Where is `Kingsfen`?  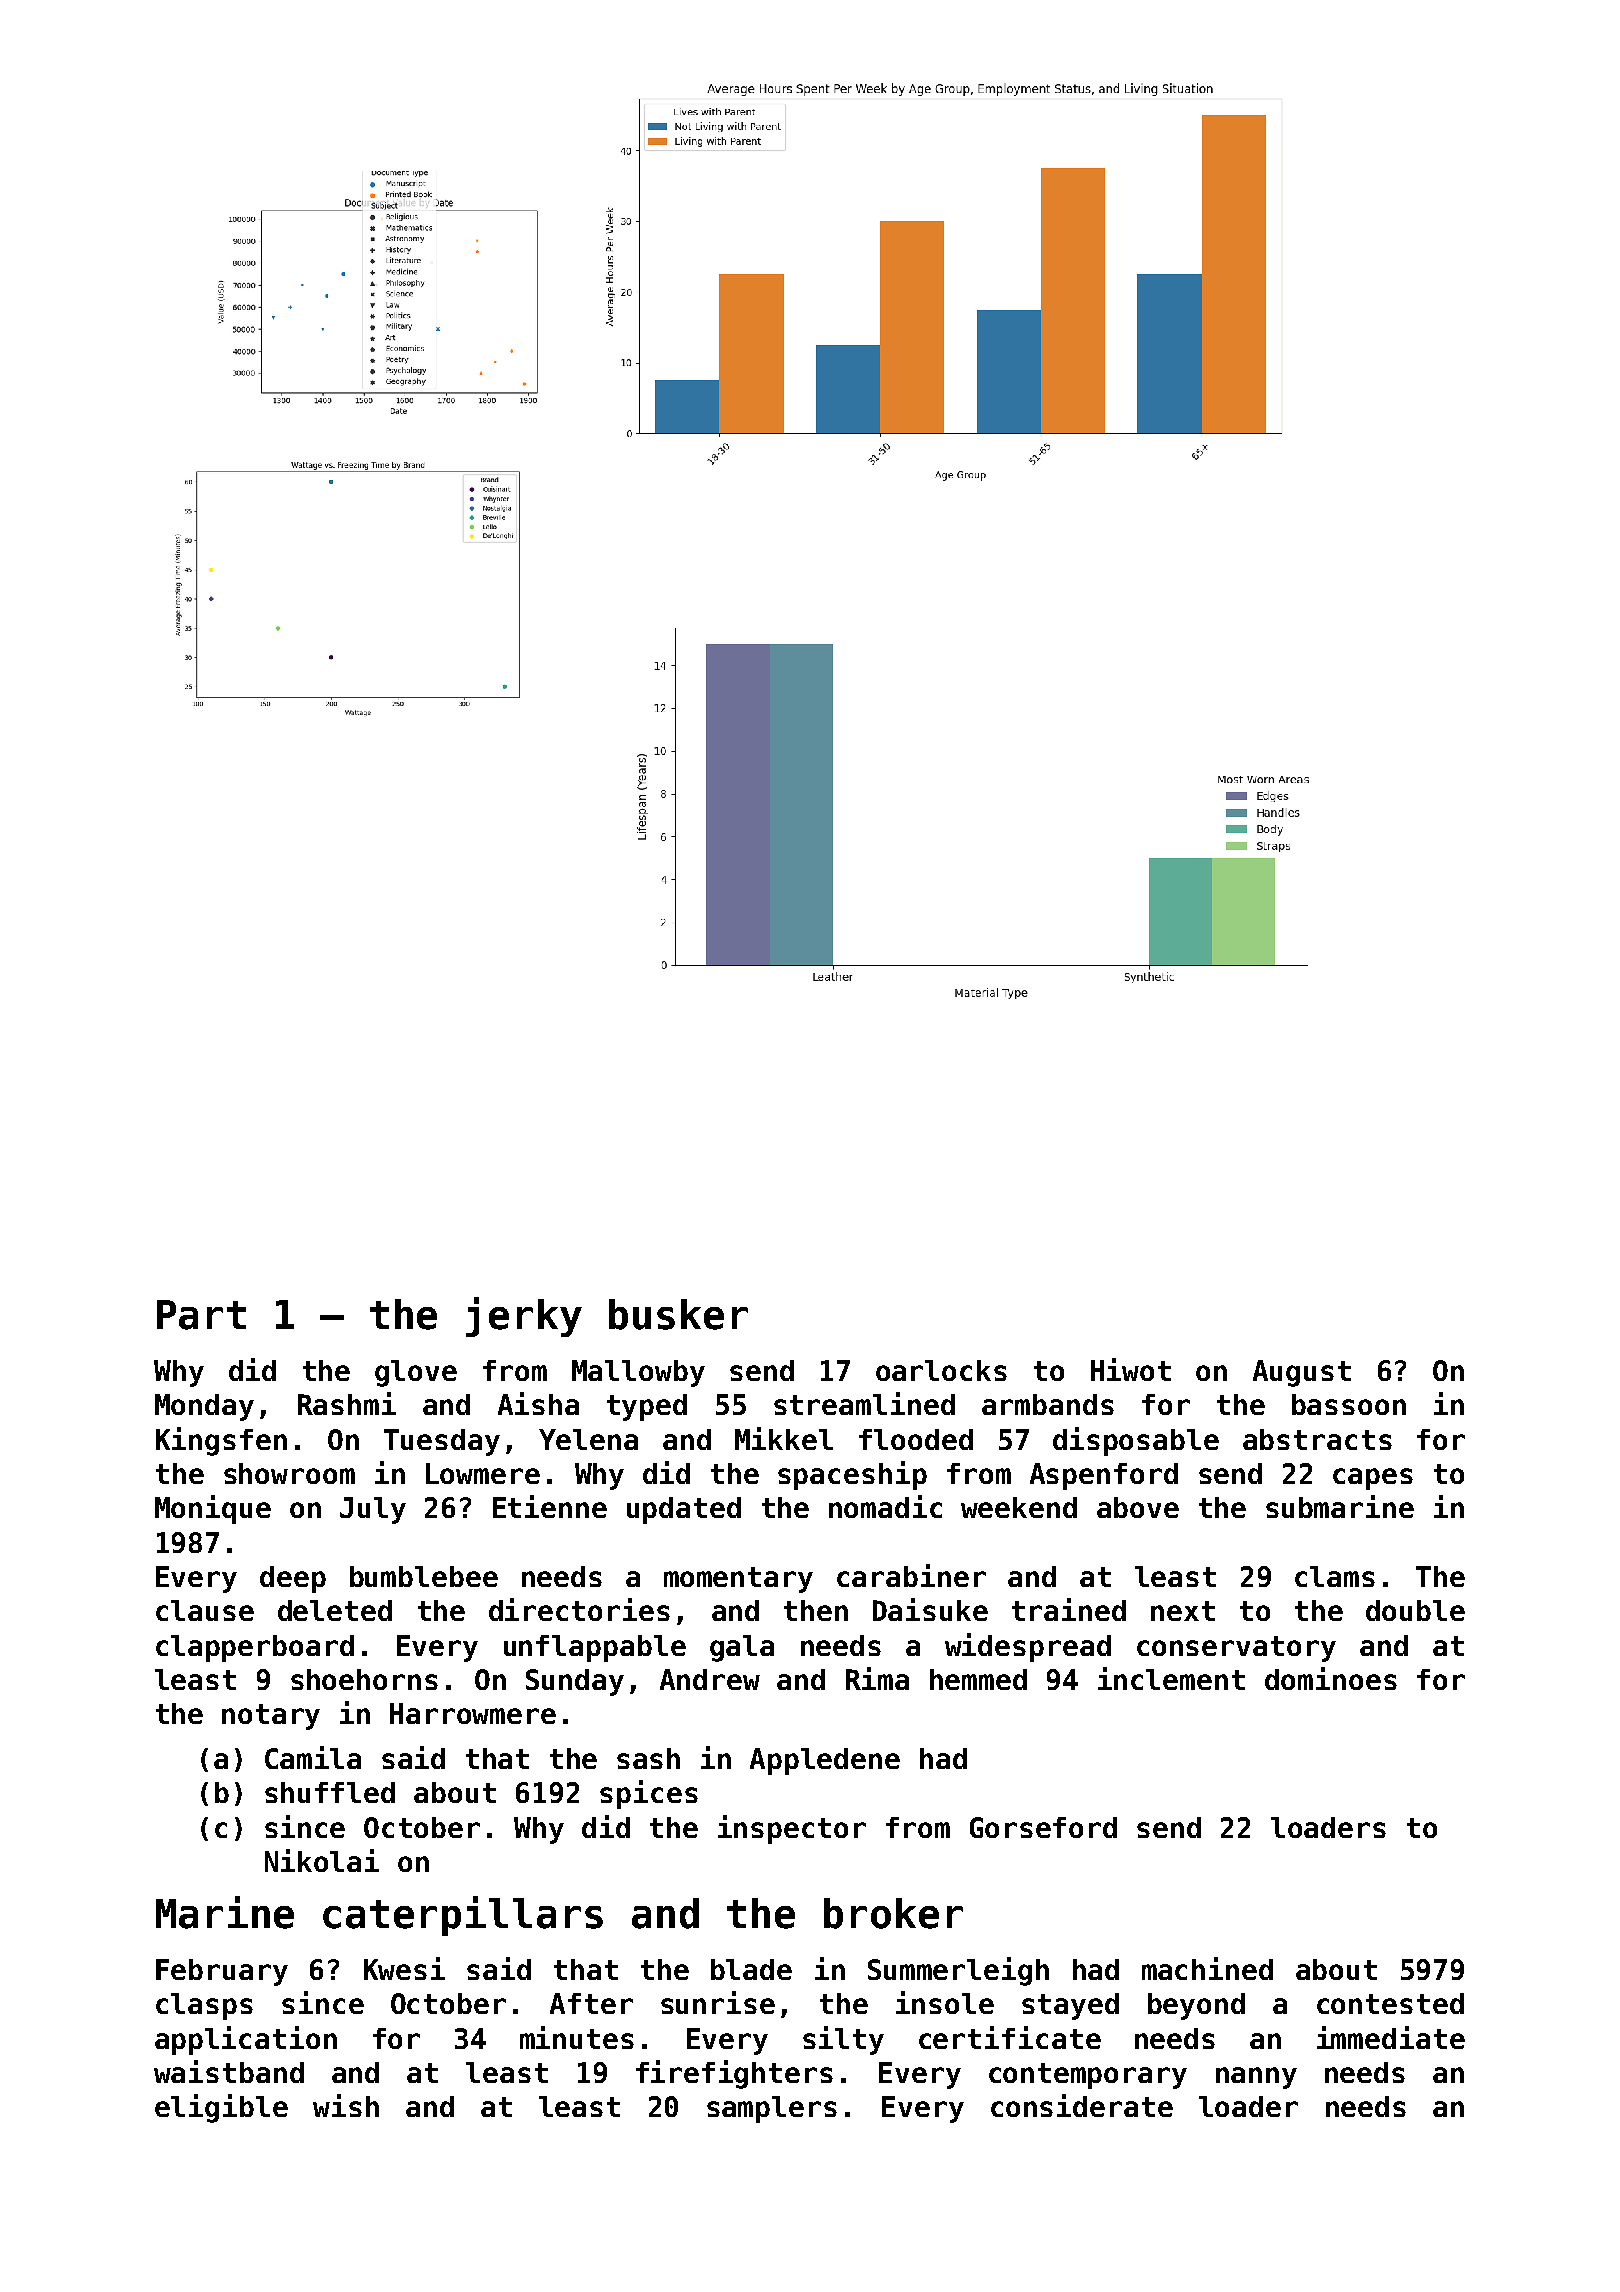 Kingsfen is located at coordinates (221, 1441).
